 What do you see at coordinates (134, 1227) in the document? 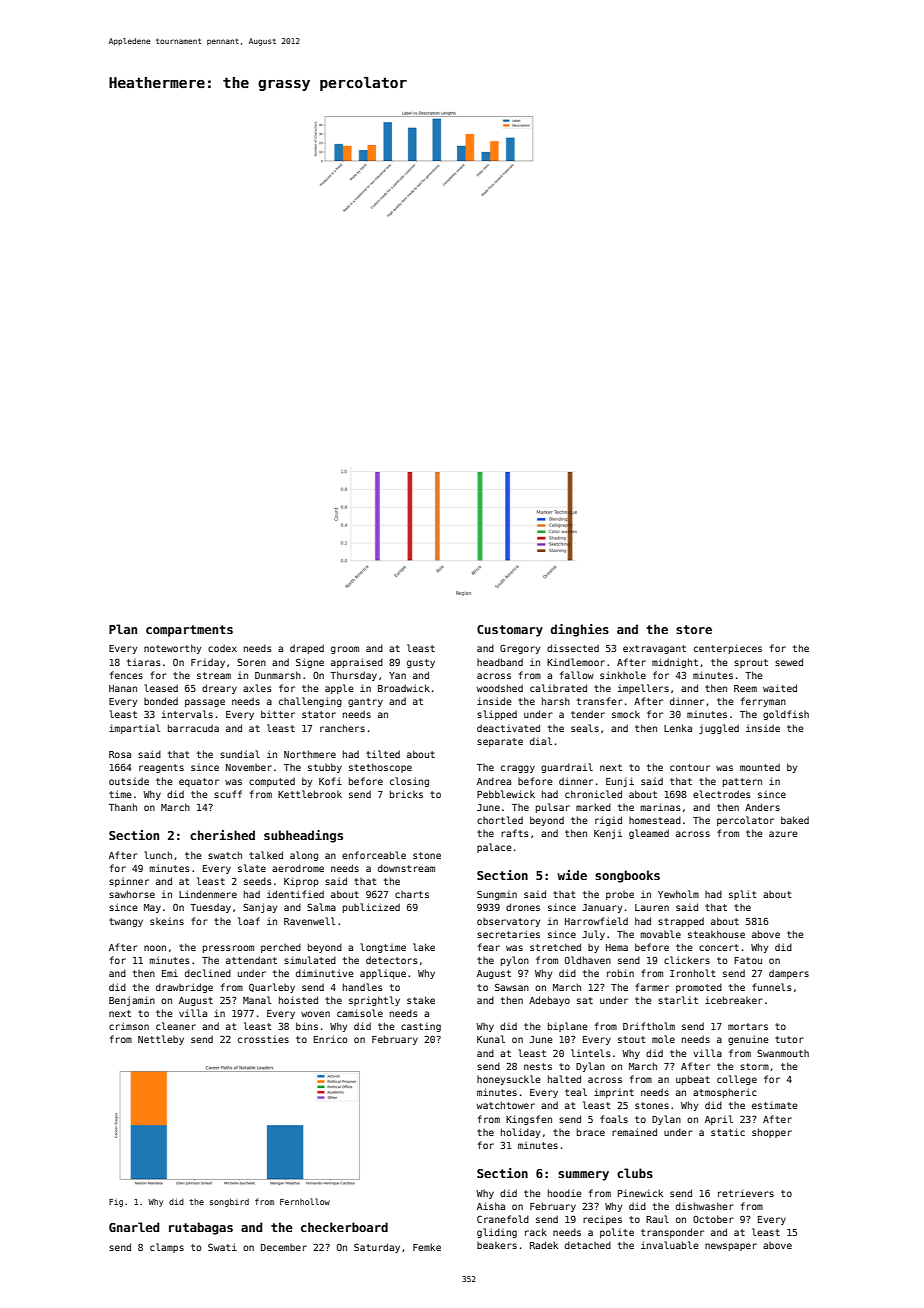
I see `Gnarled` at bounding box center [134, 1227].
